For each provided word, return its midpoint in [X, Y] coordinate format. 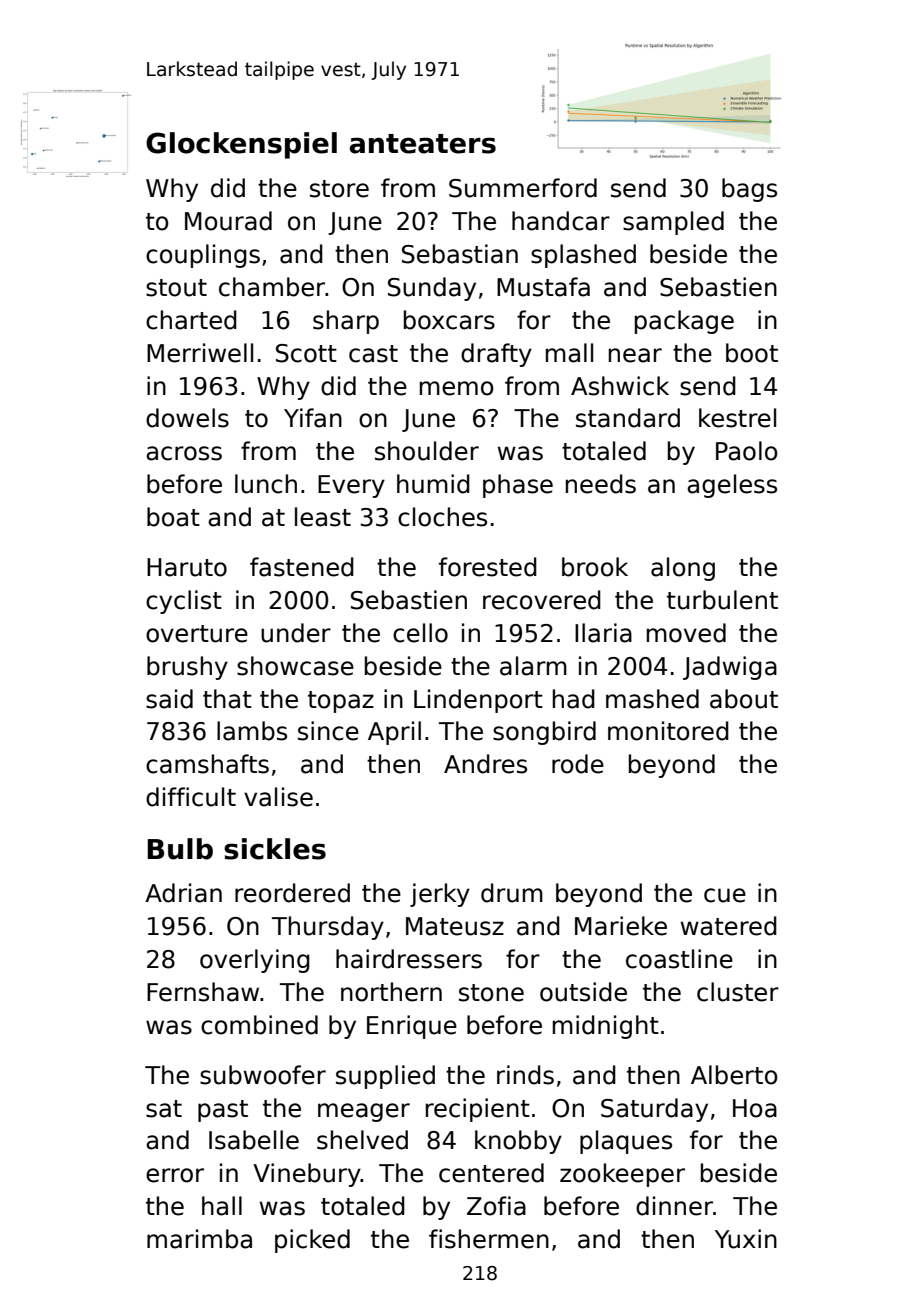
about [744, 699]
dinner [674, 1206]
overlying [255, 961]
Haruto [187, 567]
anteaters [423, 144]
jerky [440, 895]
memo [457, 388]
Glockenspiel [241, 145]
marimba [199, 1239]
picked [312, 1241]
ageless [732, 486]
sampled [673, 223]
